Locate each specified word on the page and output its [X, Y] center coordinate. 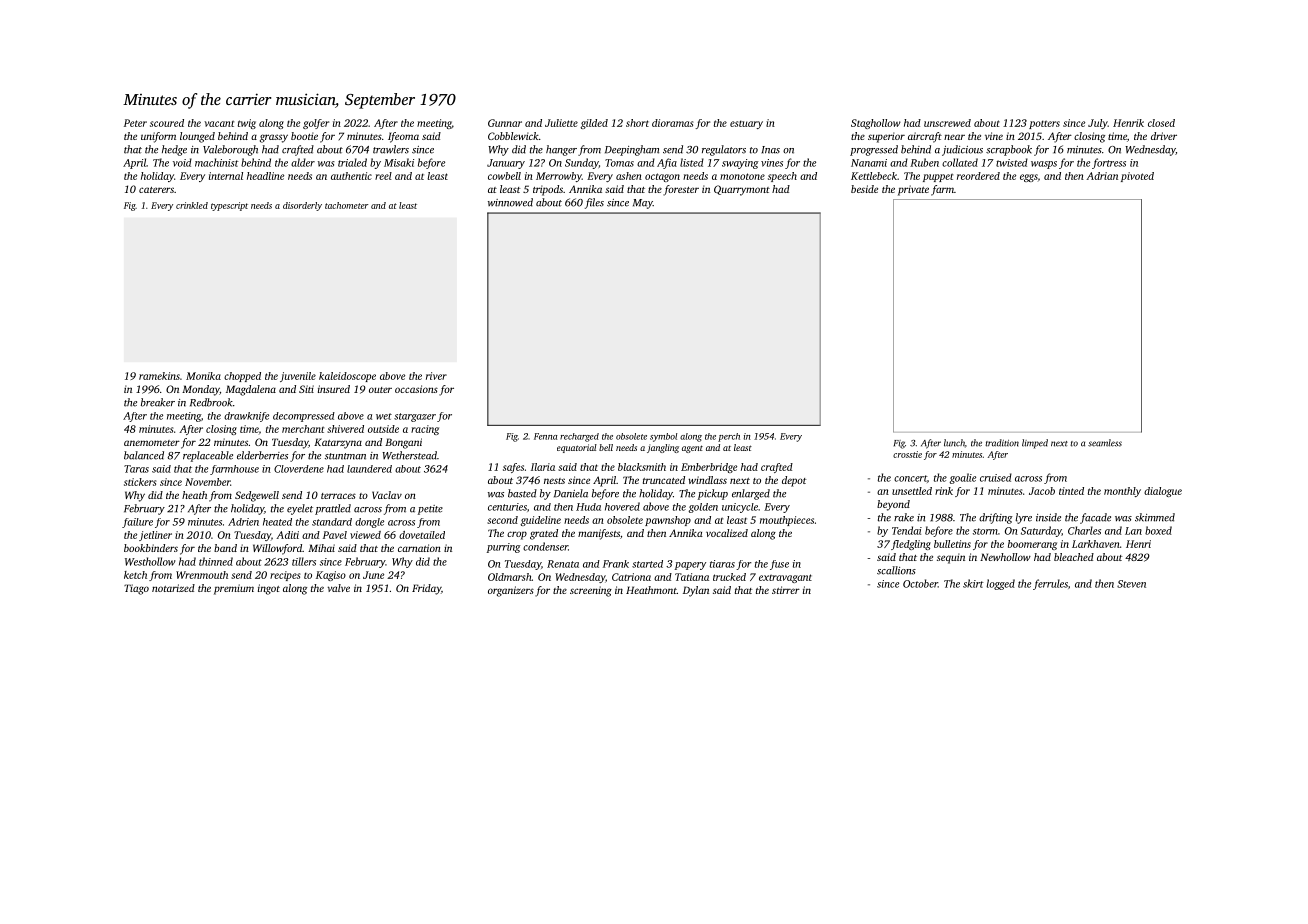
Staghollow [876, 124]
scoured [167, 123]
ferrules [1050, 584]
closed [1161, 123]
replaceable [208, 456]
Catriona [631, 577]
